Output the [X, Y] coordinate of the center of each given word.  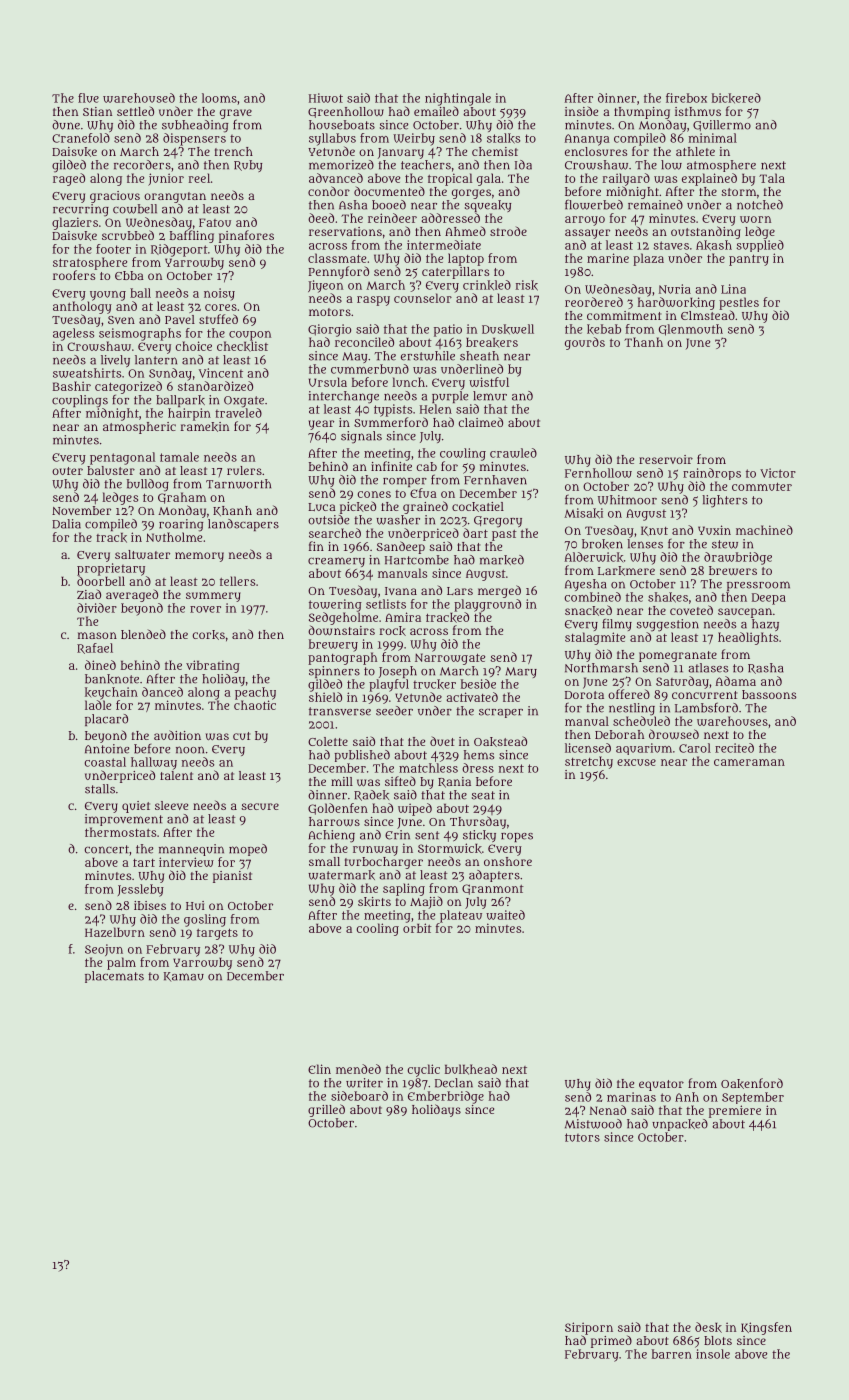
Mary [521, 672]
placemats [114, 977]
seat [483, 795]
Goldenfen [338, 809]
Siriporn [589, 1328]
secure [260, 806]
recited [734, 748]
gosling [205, 920]
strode [508, 231]
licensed [588, 748]
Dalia [66, 524]
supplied [760, 246]
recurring [81, 210]
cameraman [749, 762]
